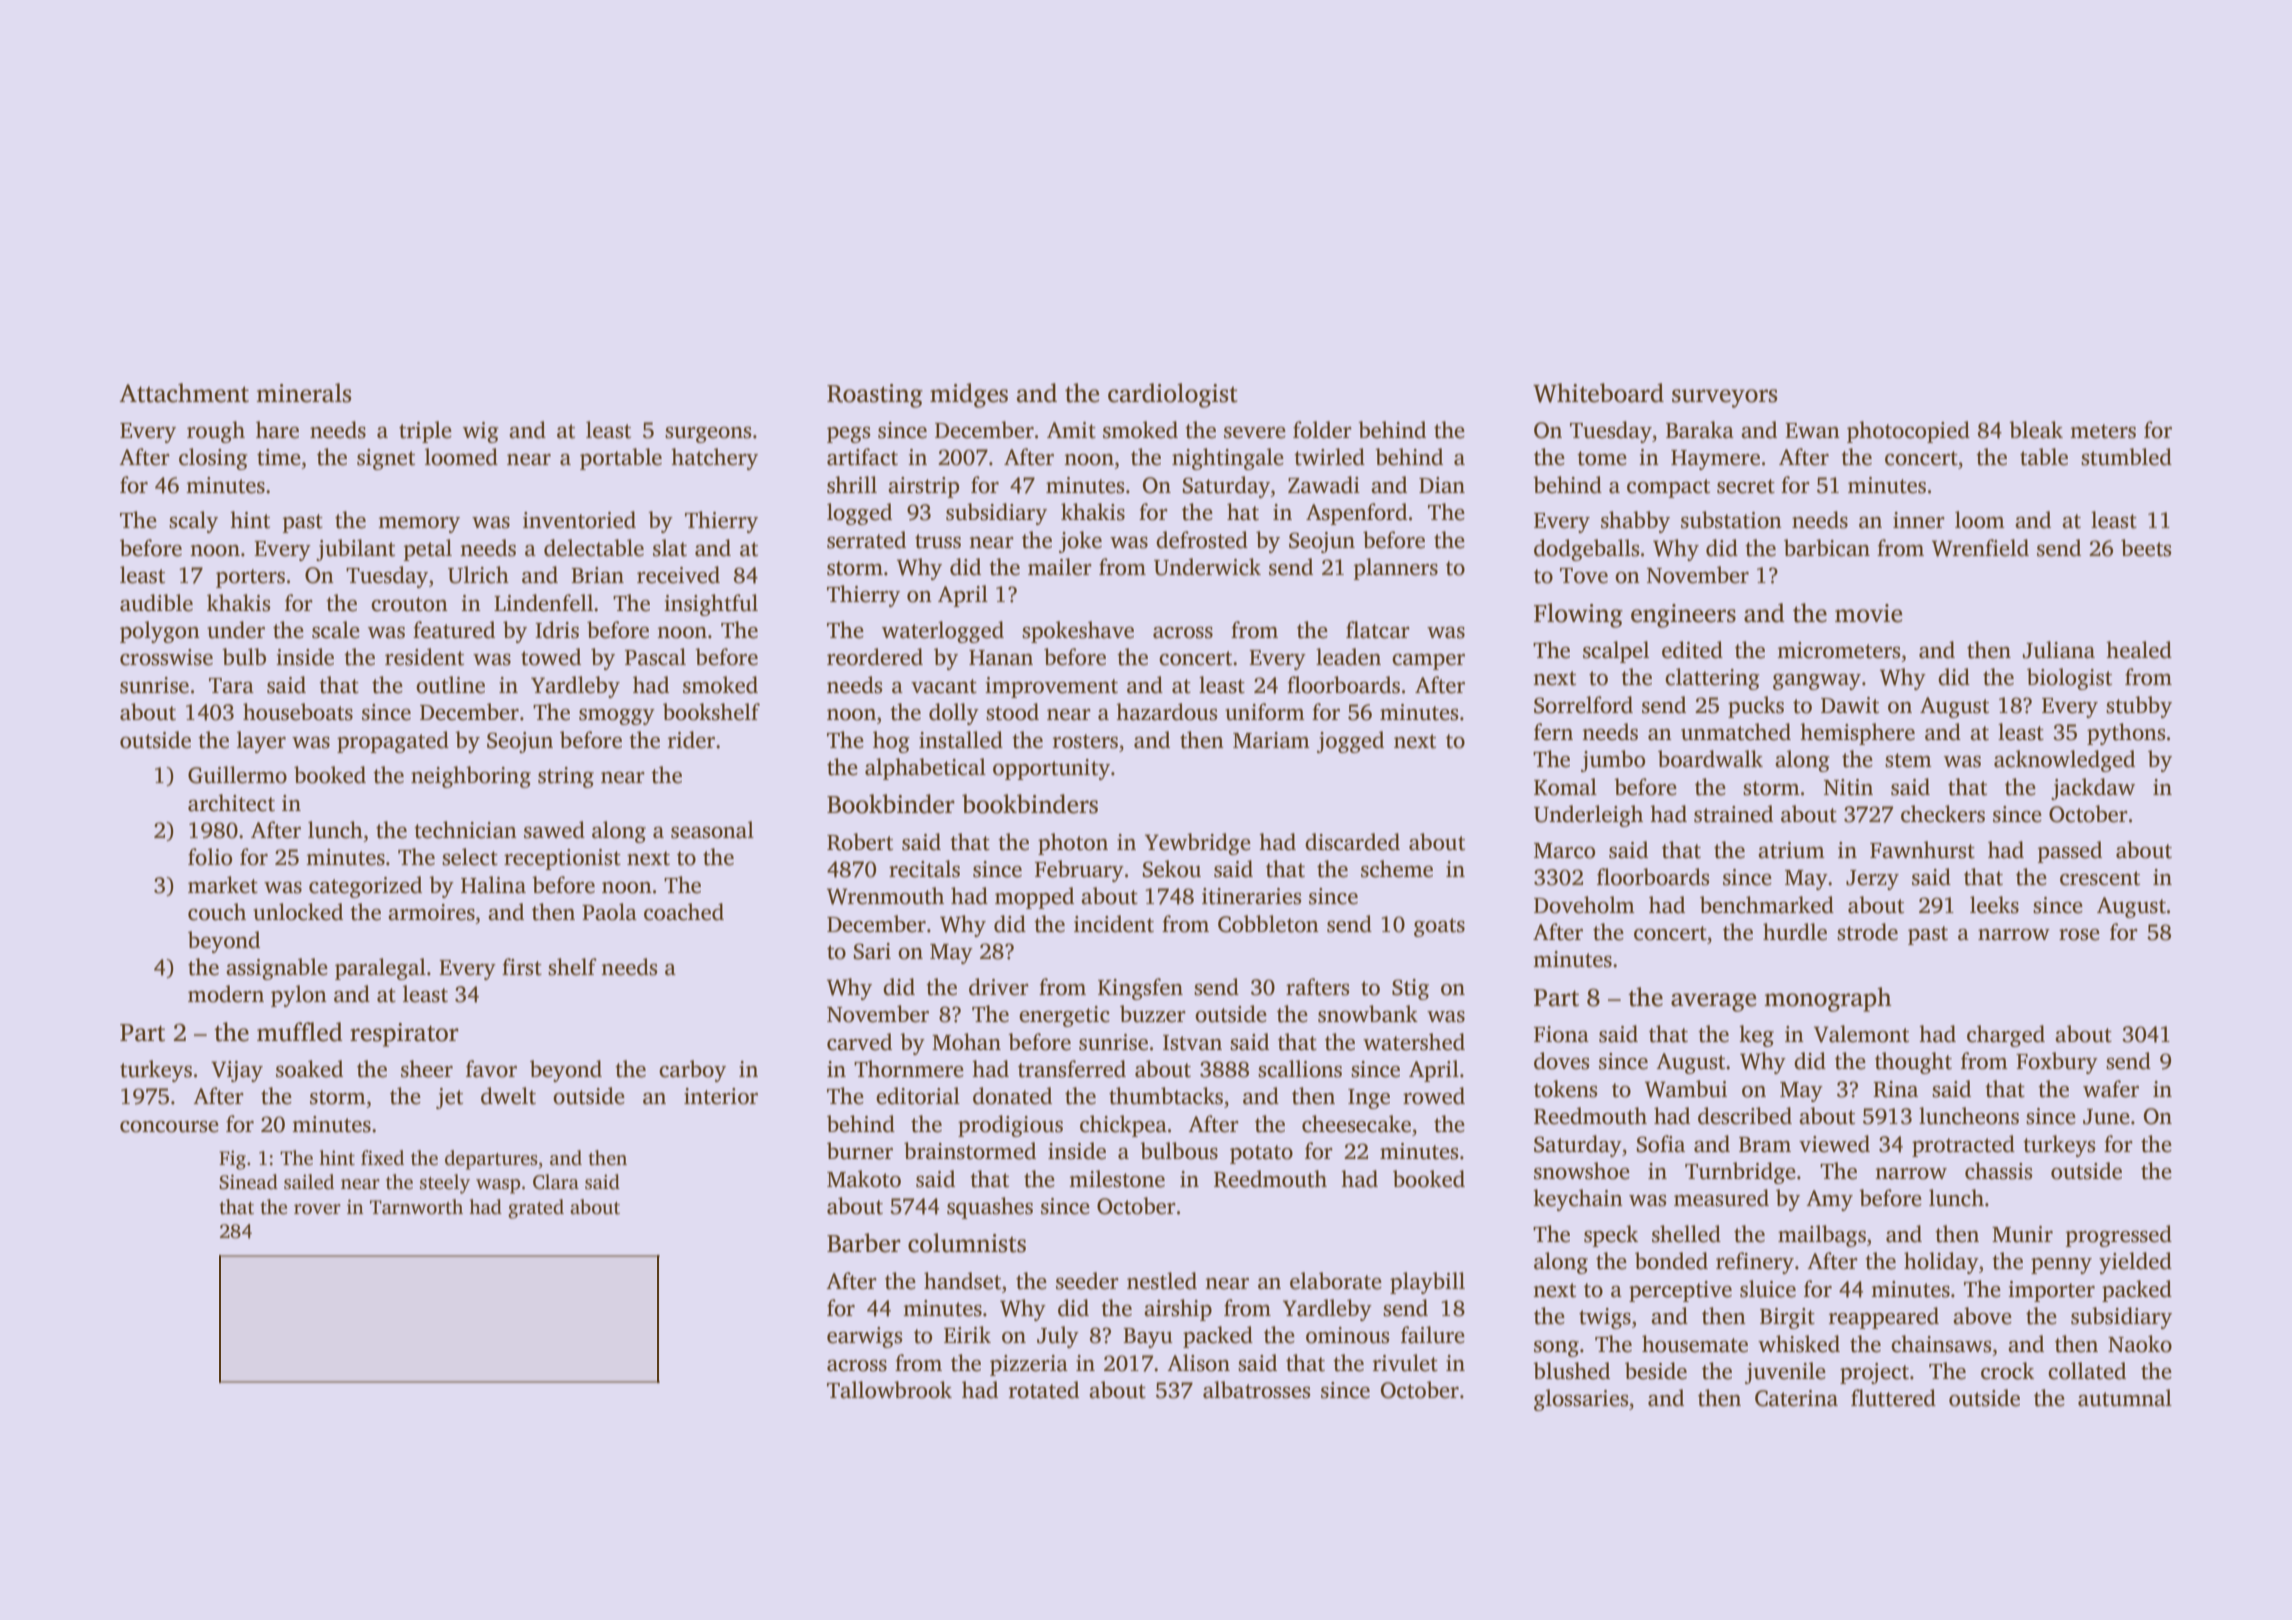 The width and height of the document is (2292, 1620). What do you see at coordinates (300, 1032) in the document?
I see `muffled` at bounding box center [300, 1032].
